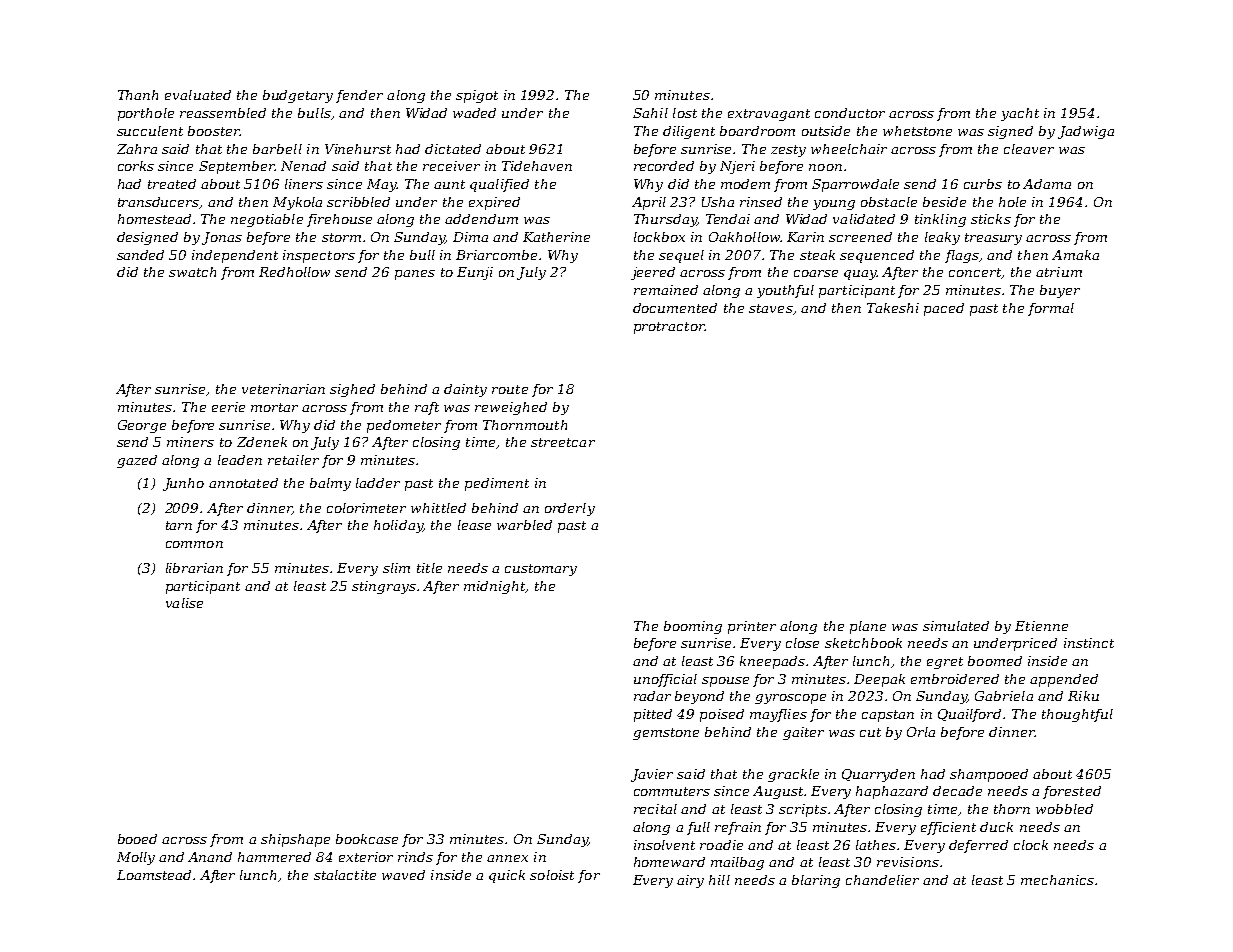 The height and width of the image is (952, 1233). I want to click on sticks, so click(991, 219).
